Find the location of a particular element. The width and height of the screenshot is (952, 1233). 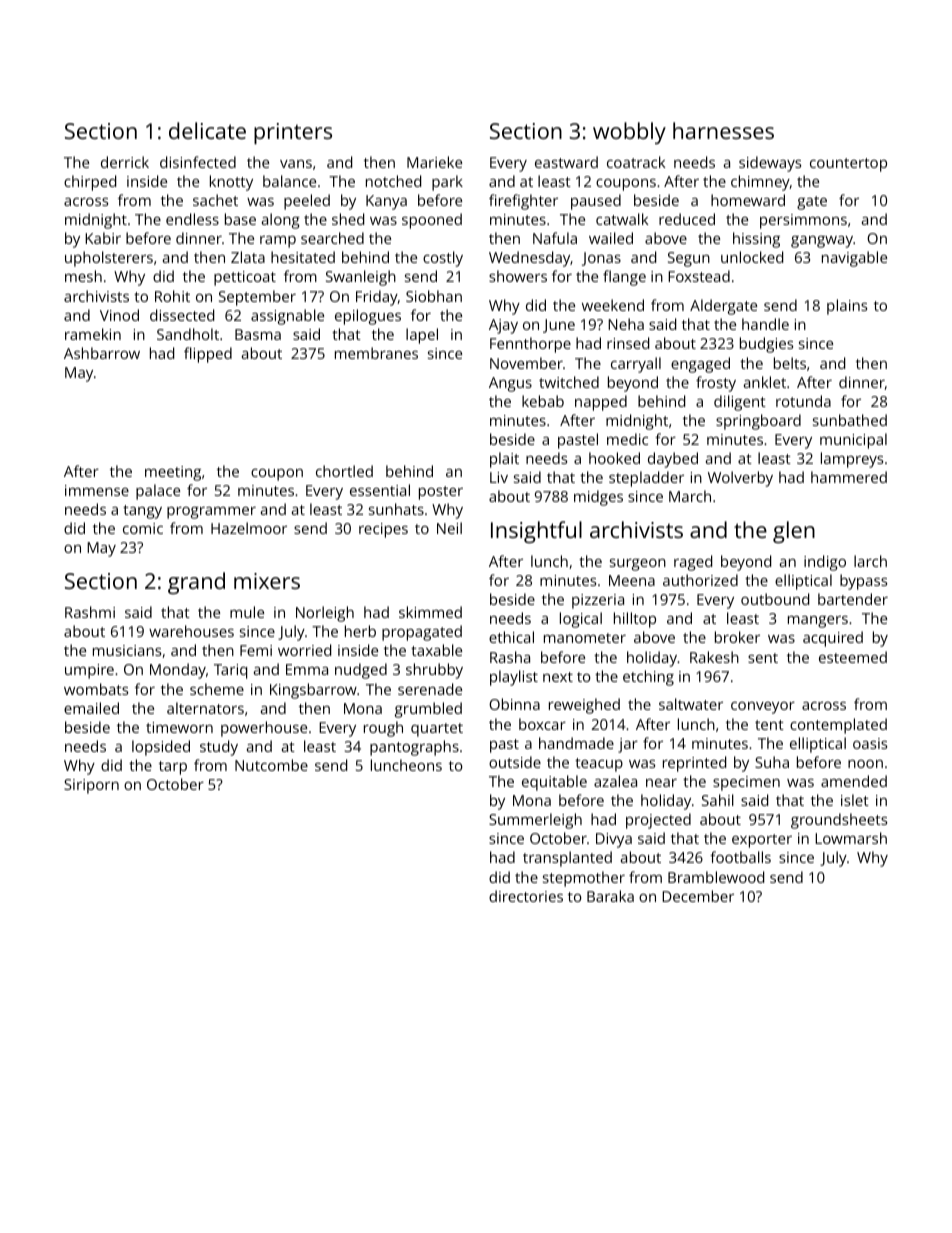

bypass is located at coordinates (863, 582).
